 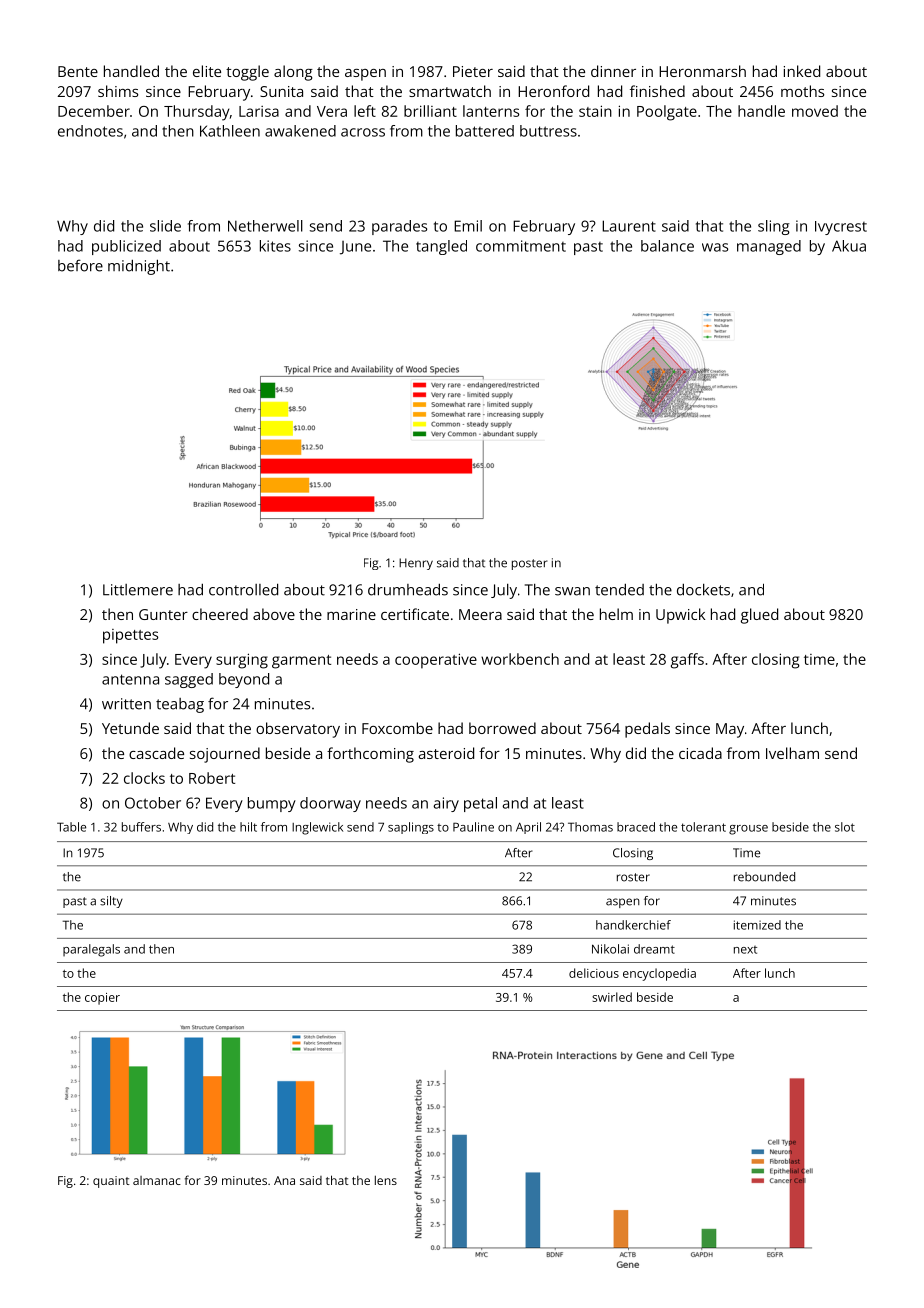 I want to click on smartwatch, so click(x=450, y=91).
